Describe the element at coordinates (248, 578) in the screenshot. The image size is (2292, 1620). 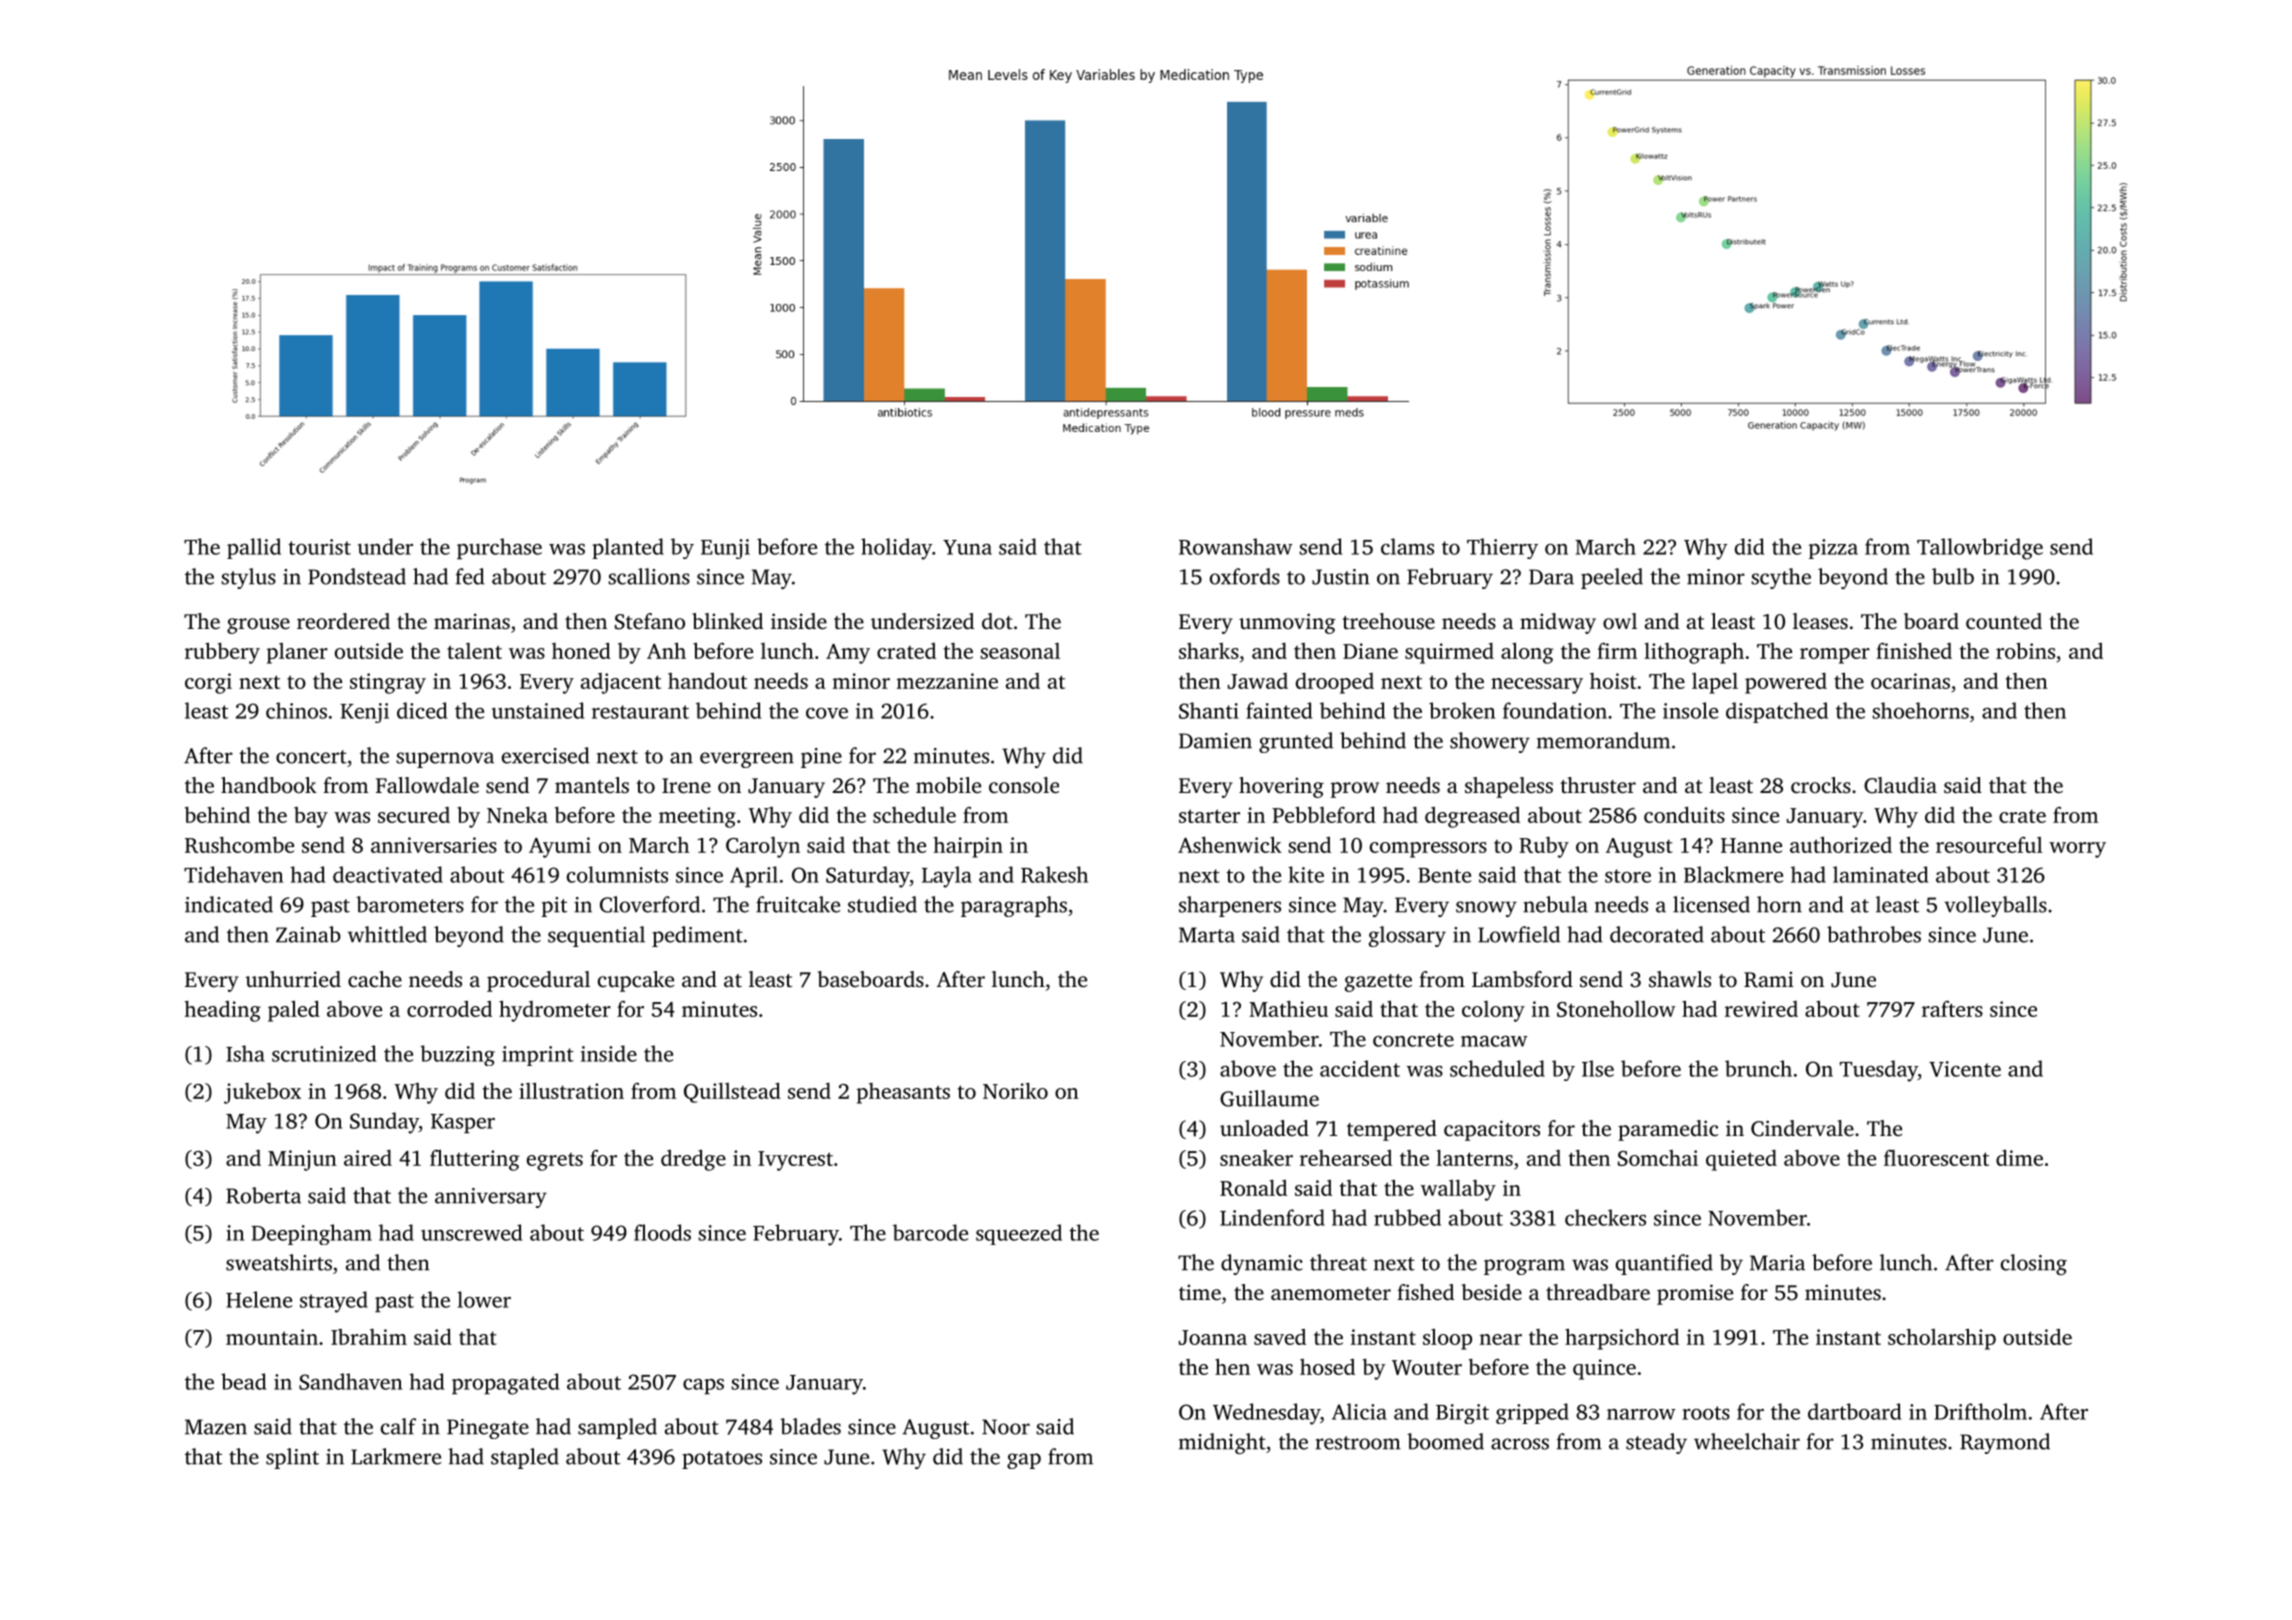
I see `stylus` at that location.
